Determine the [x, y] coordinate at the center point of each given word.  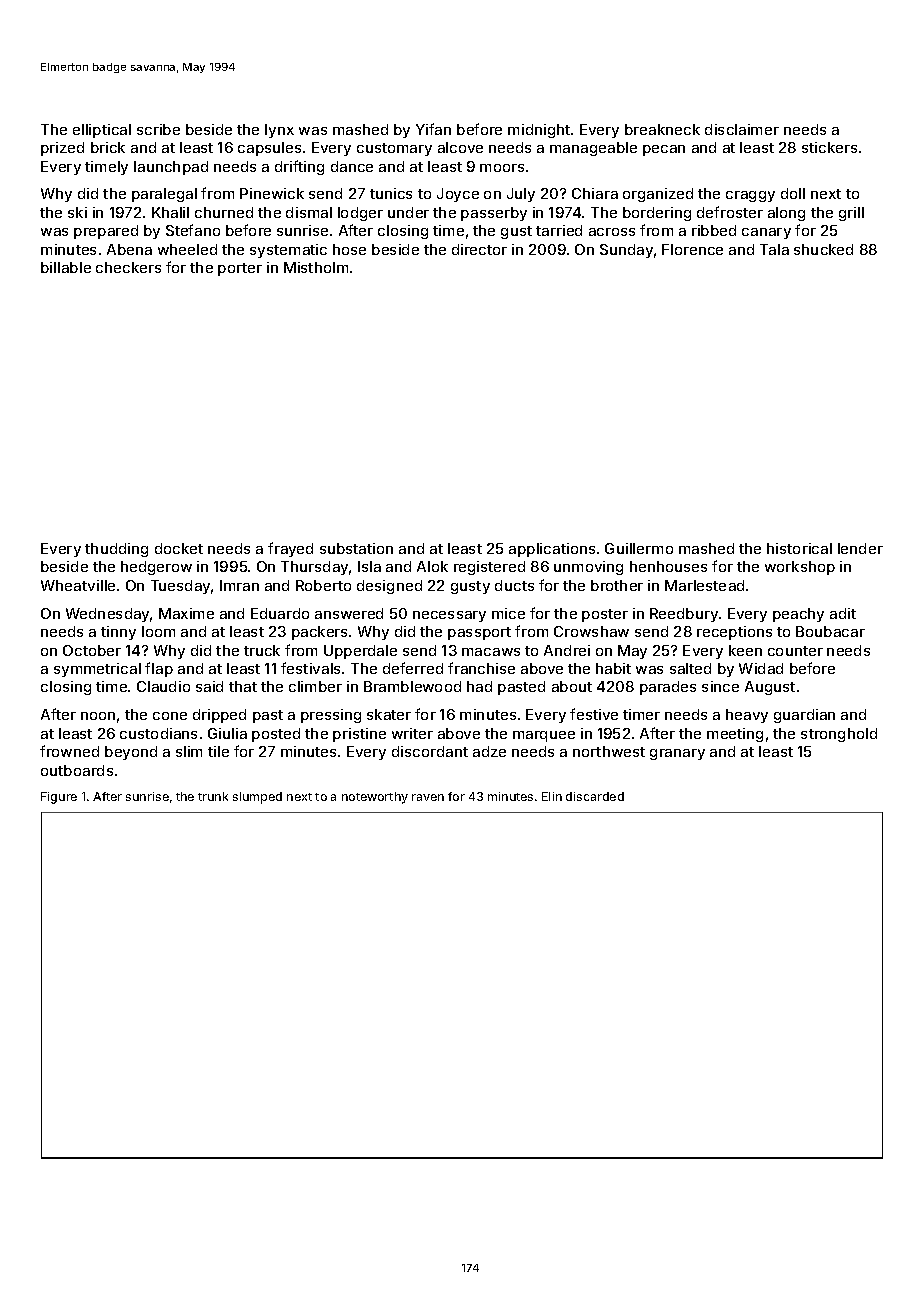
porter [240, 269]
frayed [290, 549]
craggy [750, 196]
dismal [309, 212]
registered [489, 568]
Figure [59, 798]
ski [77, 212]
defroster [730, 212]
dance [352, 166]
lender [860, 548]
